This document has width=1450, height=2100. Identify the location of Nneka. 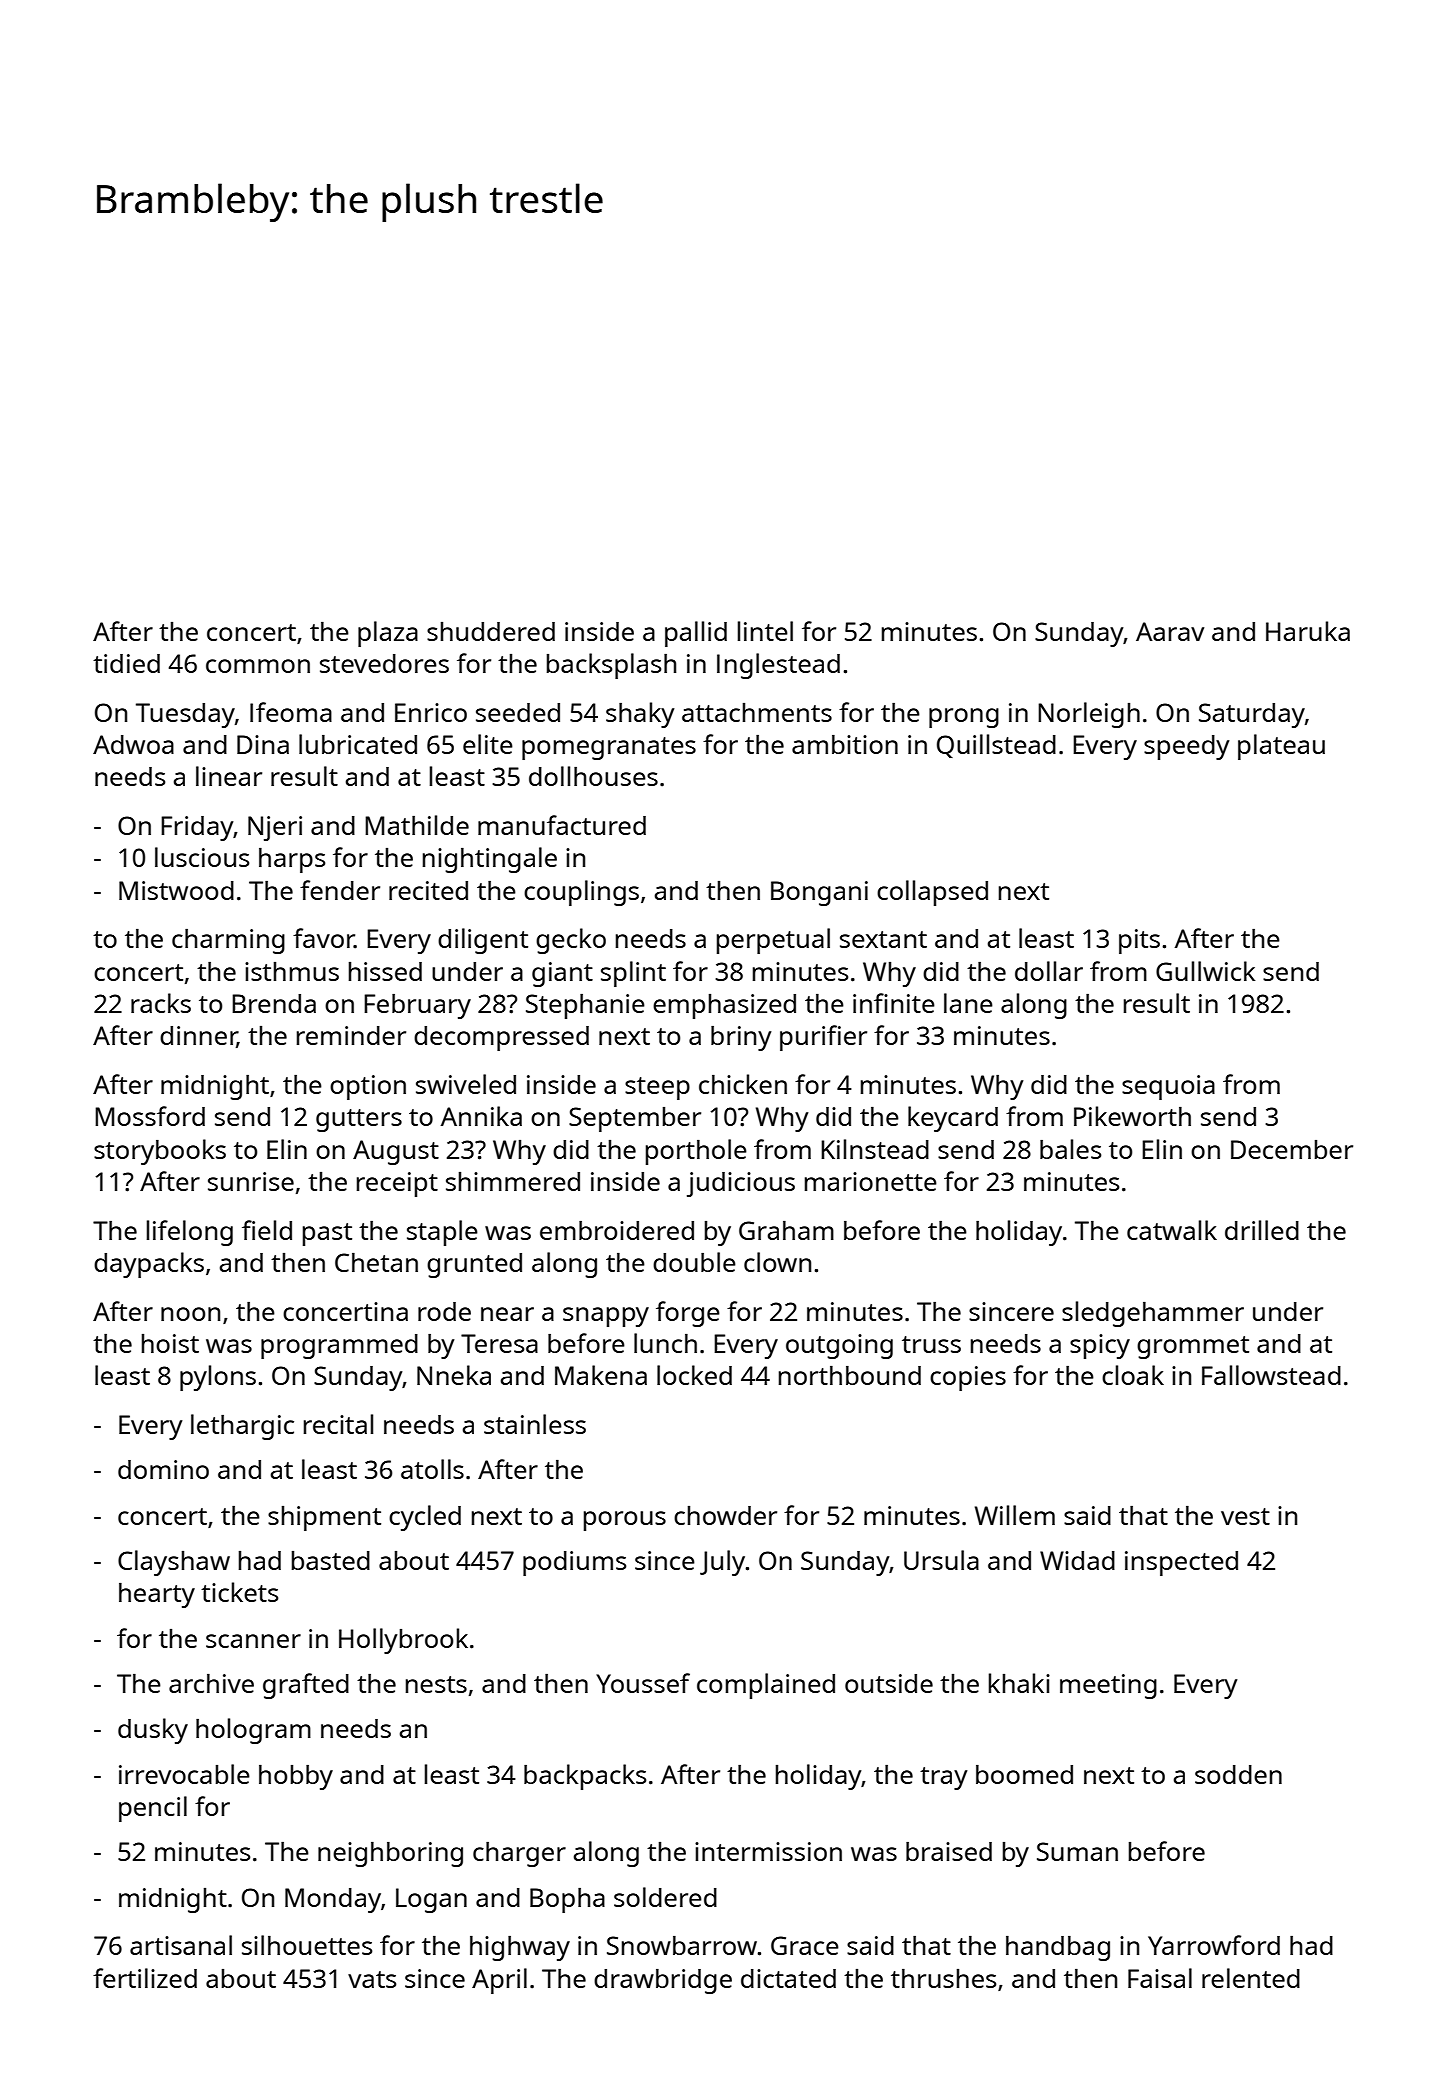
(454, 1375).
